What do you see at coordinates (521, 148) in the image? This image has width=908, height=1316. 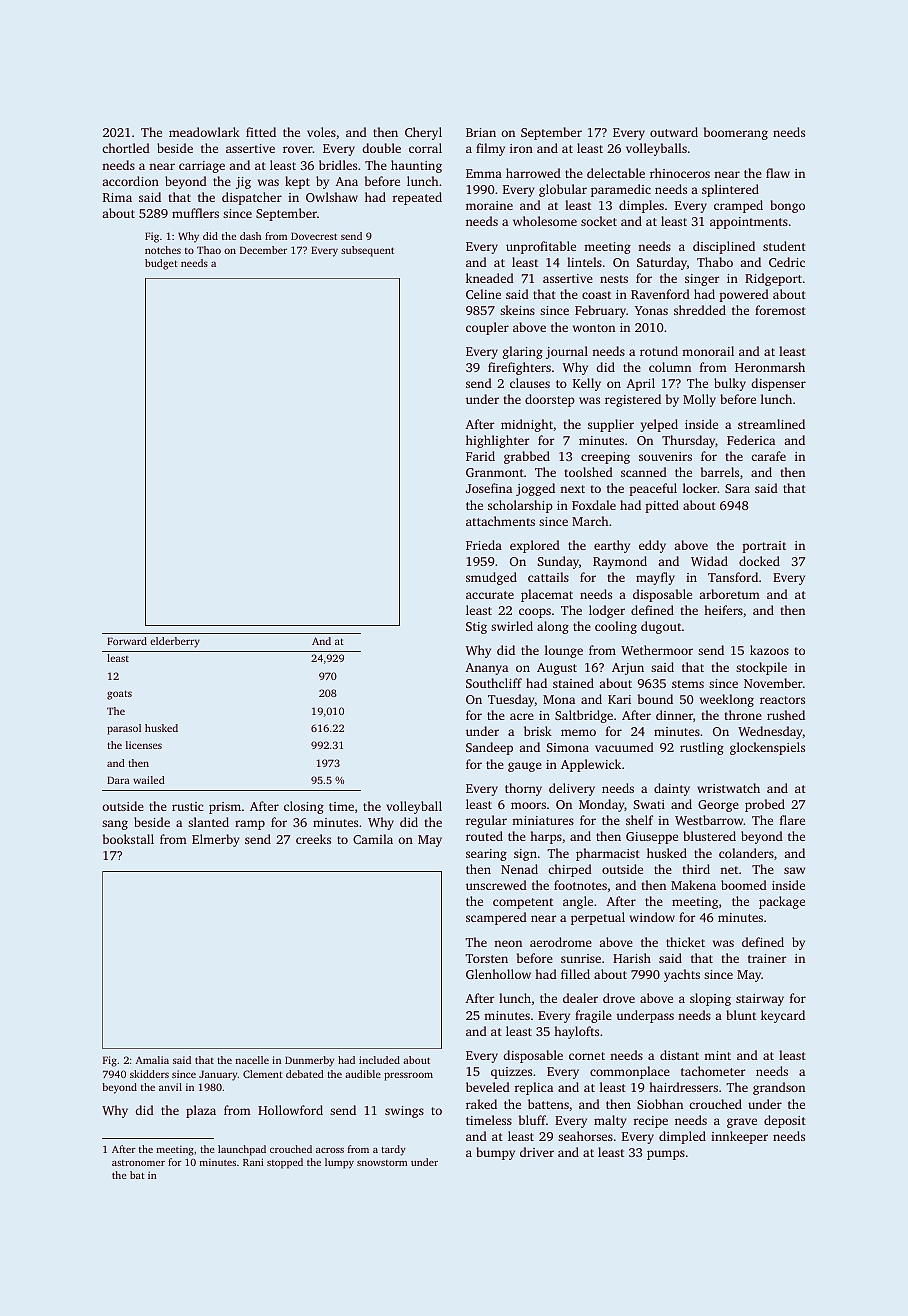 I see `iron` at bounding box center [521, 148].
